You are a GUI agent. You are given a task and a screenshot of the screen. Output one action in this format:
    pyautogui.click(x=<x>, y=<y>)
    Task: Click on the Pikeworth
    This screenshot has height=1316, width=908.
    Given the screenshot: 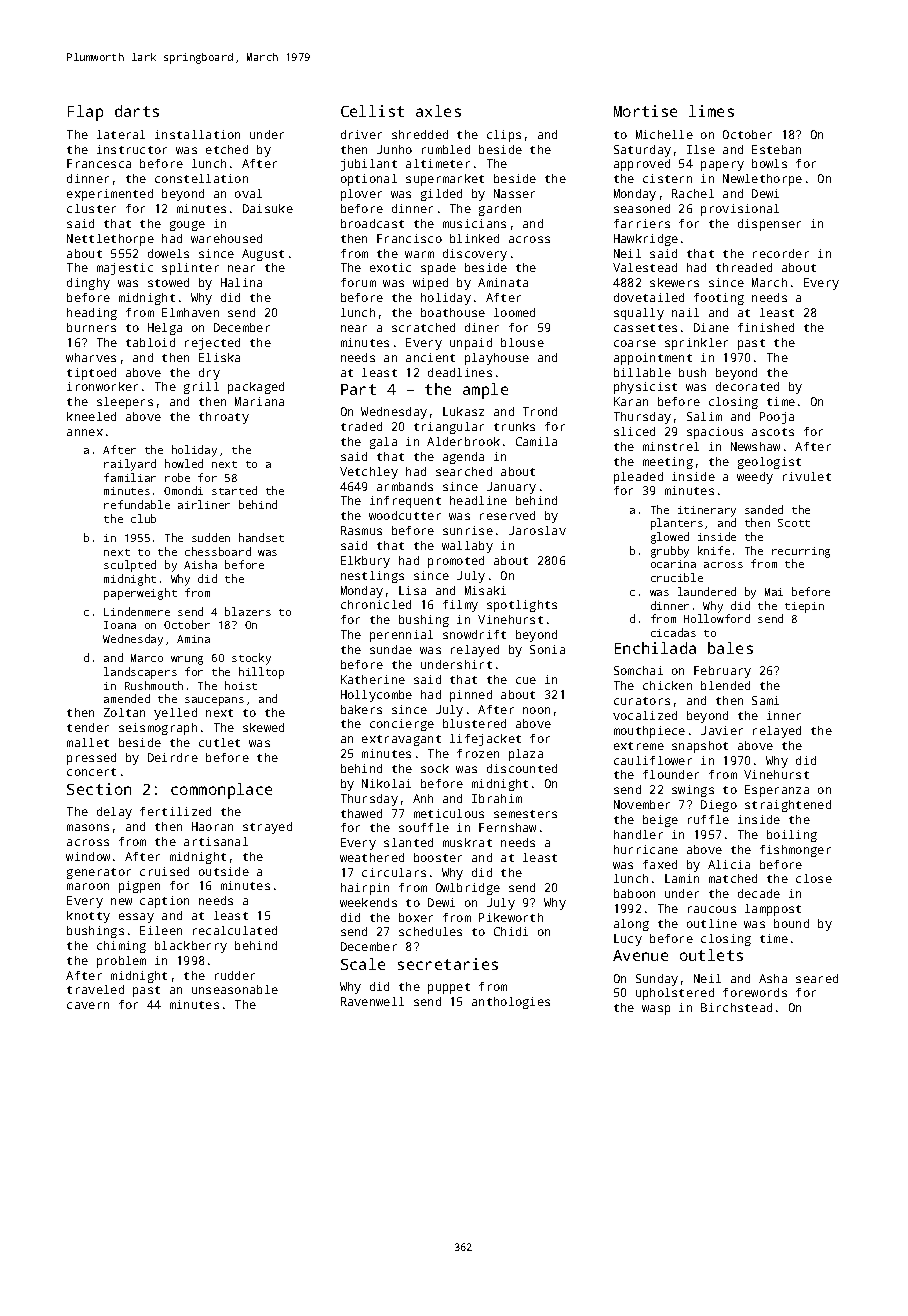 What is the action you would take?
    pyautogui.click(x=511, y=917)
